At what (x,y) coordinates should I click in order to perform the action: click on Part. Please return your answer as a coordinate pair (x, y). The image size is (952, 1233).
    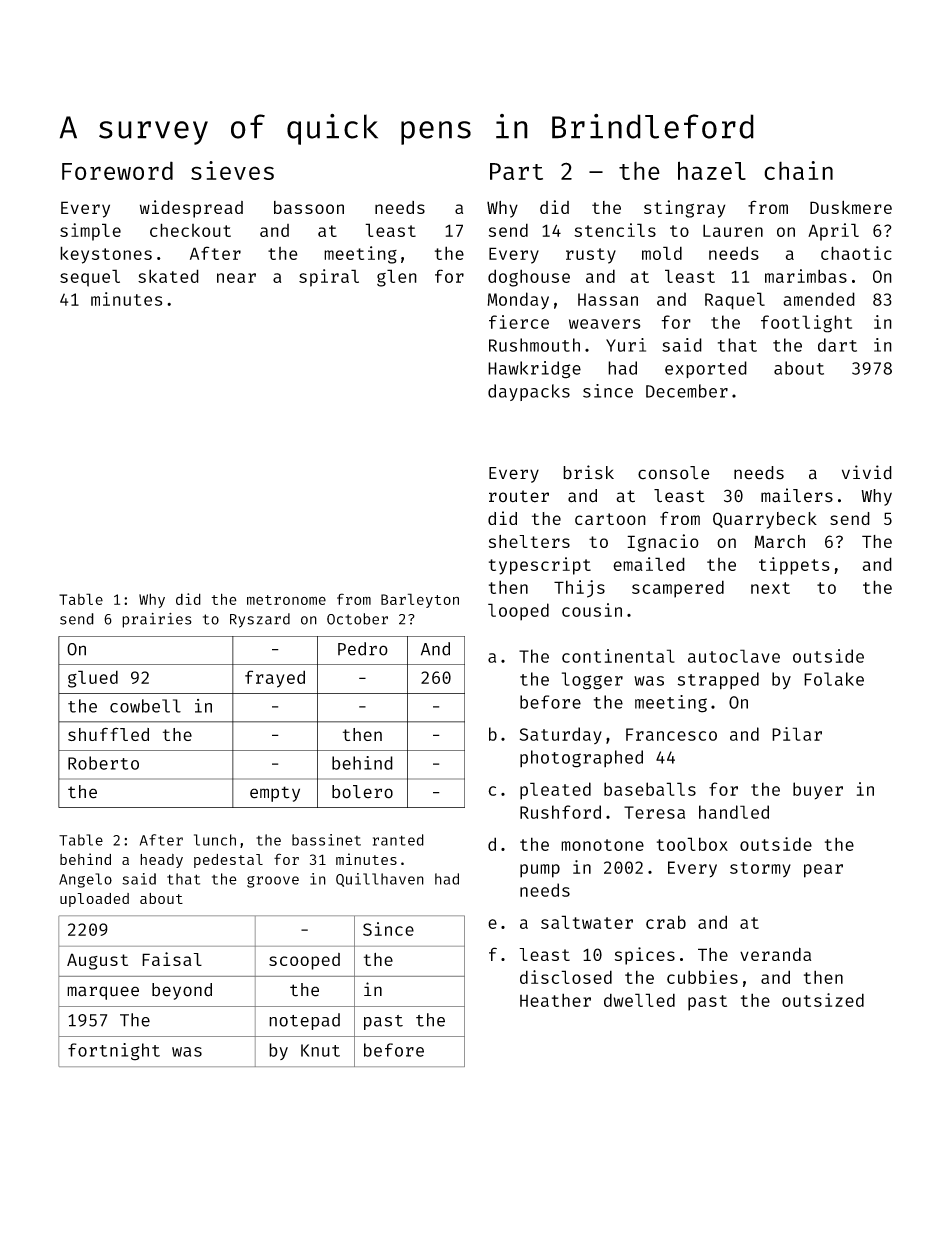
    Looking at the image, I should click on (516, 171).
